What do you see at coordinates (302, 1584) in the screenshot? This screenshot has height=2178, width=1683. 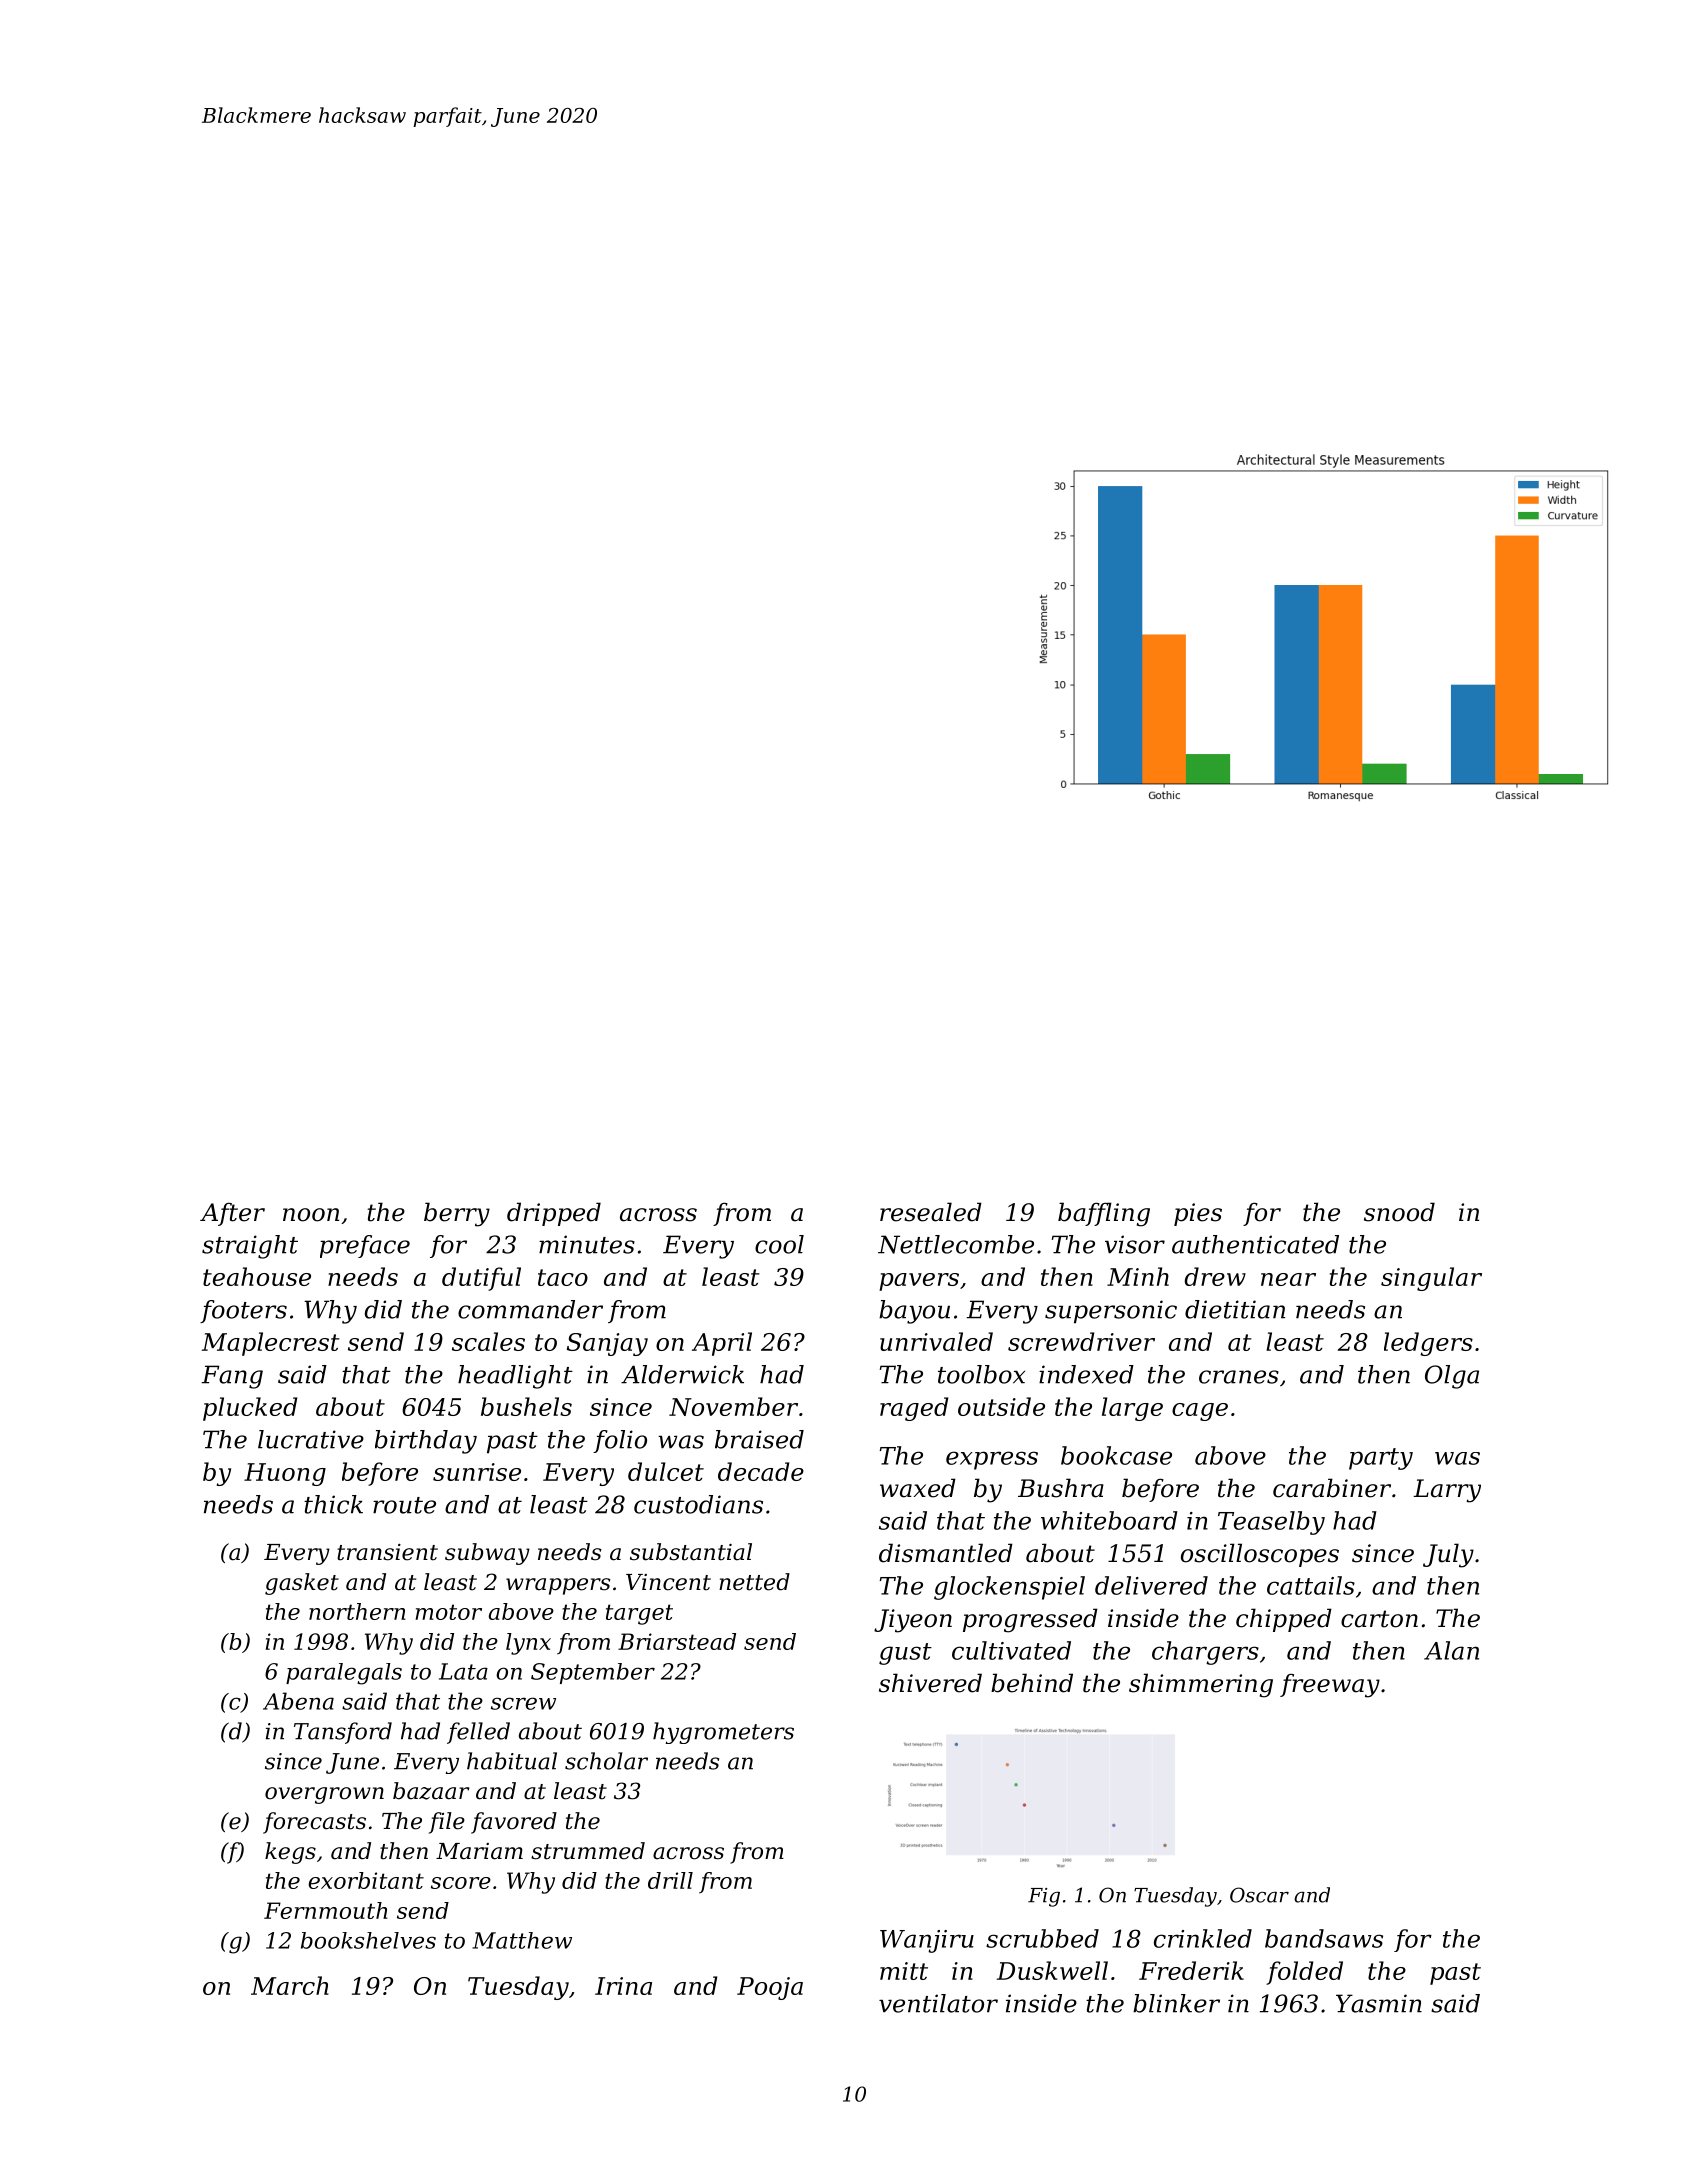 I see `gasket` at bounding box center [302, 1584].
